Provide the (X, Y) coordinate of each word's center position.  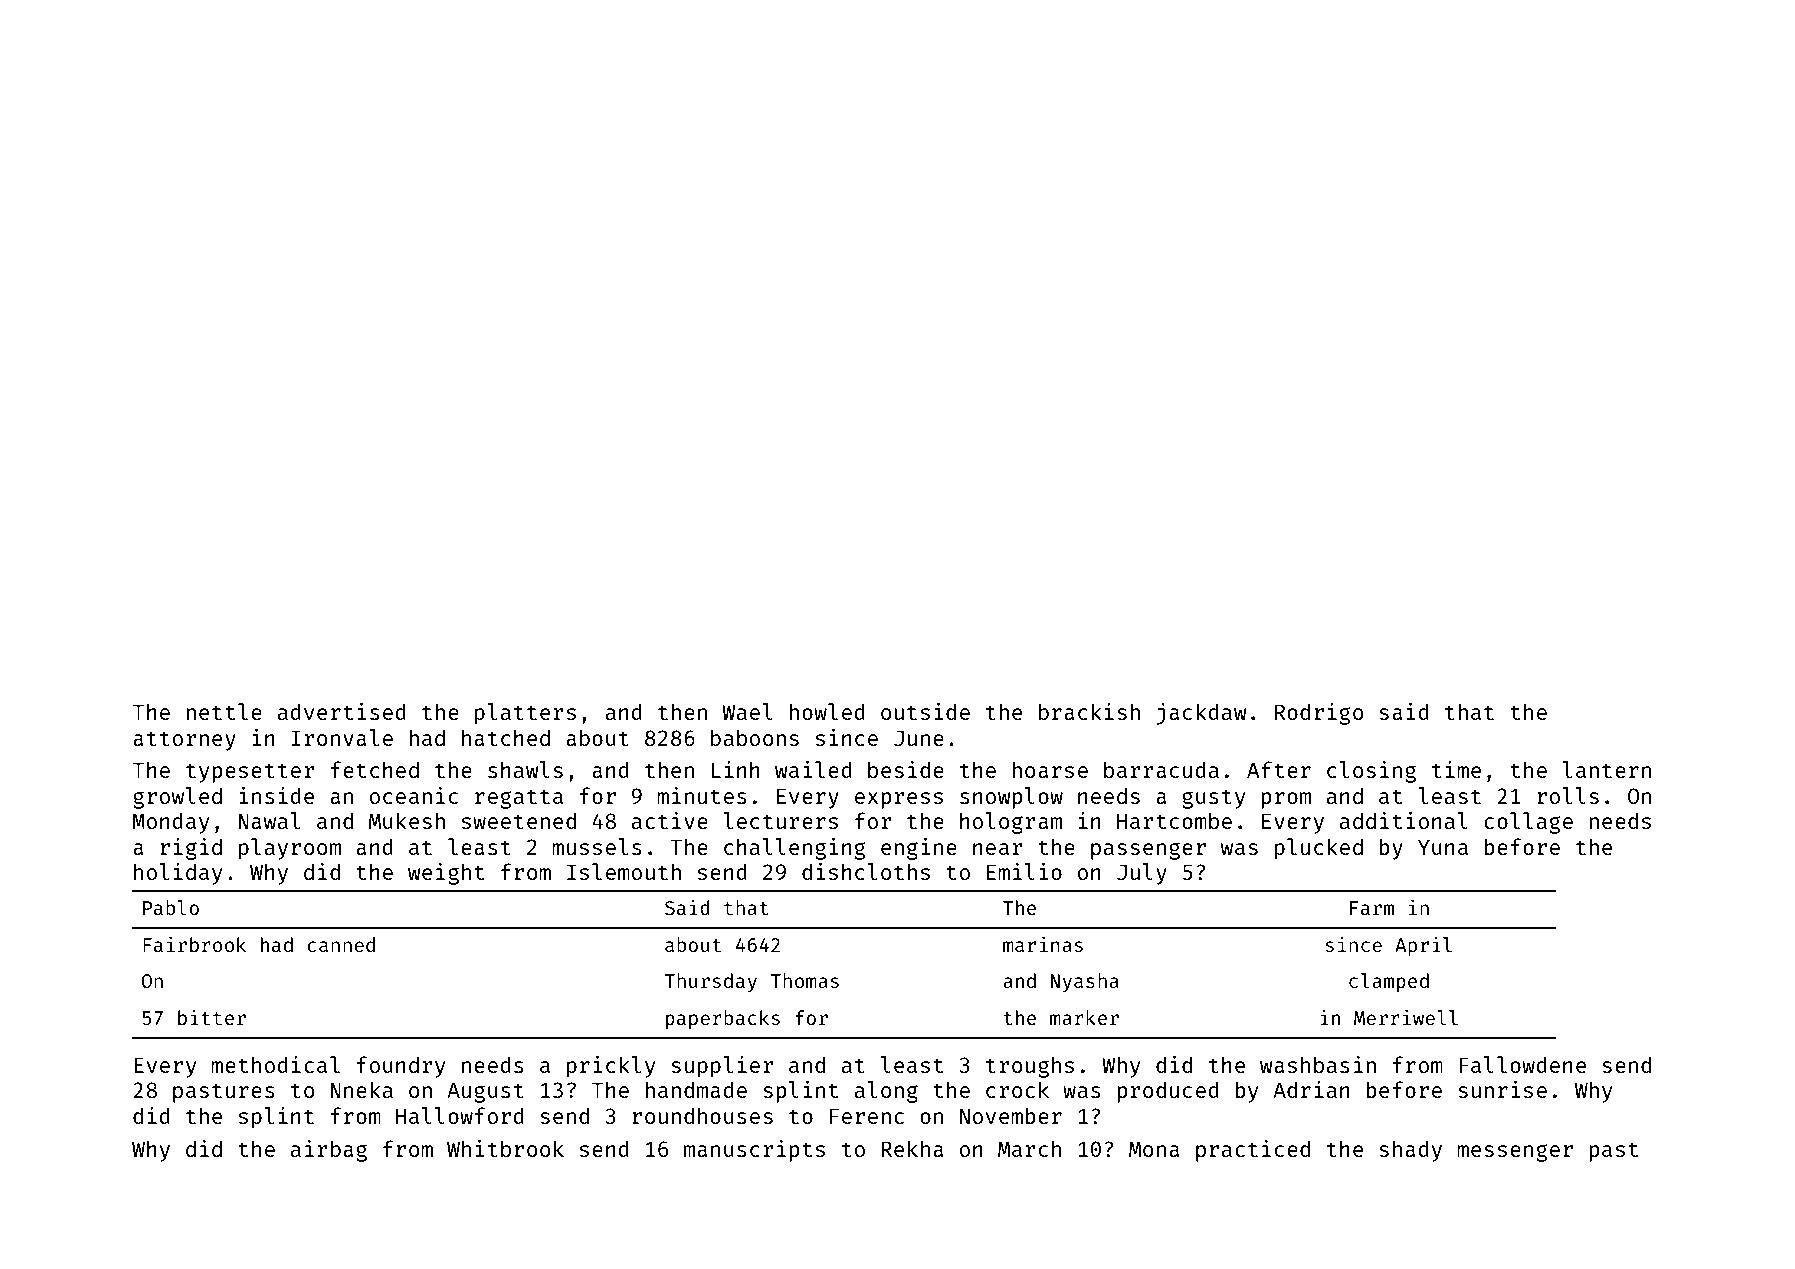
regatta (519, 799)
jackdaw (1202, 714)
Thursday (711, 982)
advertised (342, 711)
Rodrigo (1319, 714)
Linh (736, 769)
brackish (1089, 711)
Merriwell (1406, 1017)
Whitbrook (505, 1148)
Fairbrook (194, 944)
